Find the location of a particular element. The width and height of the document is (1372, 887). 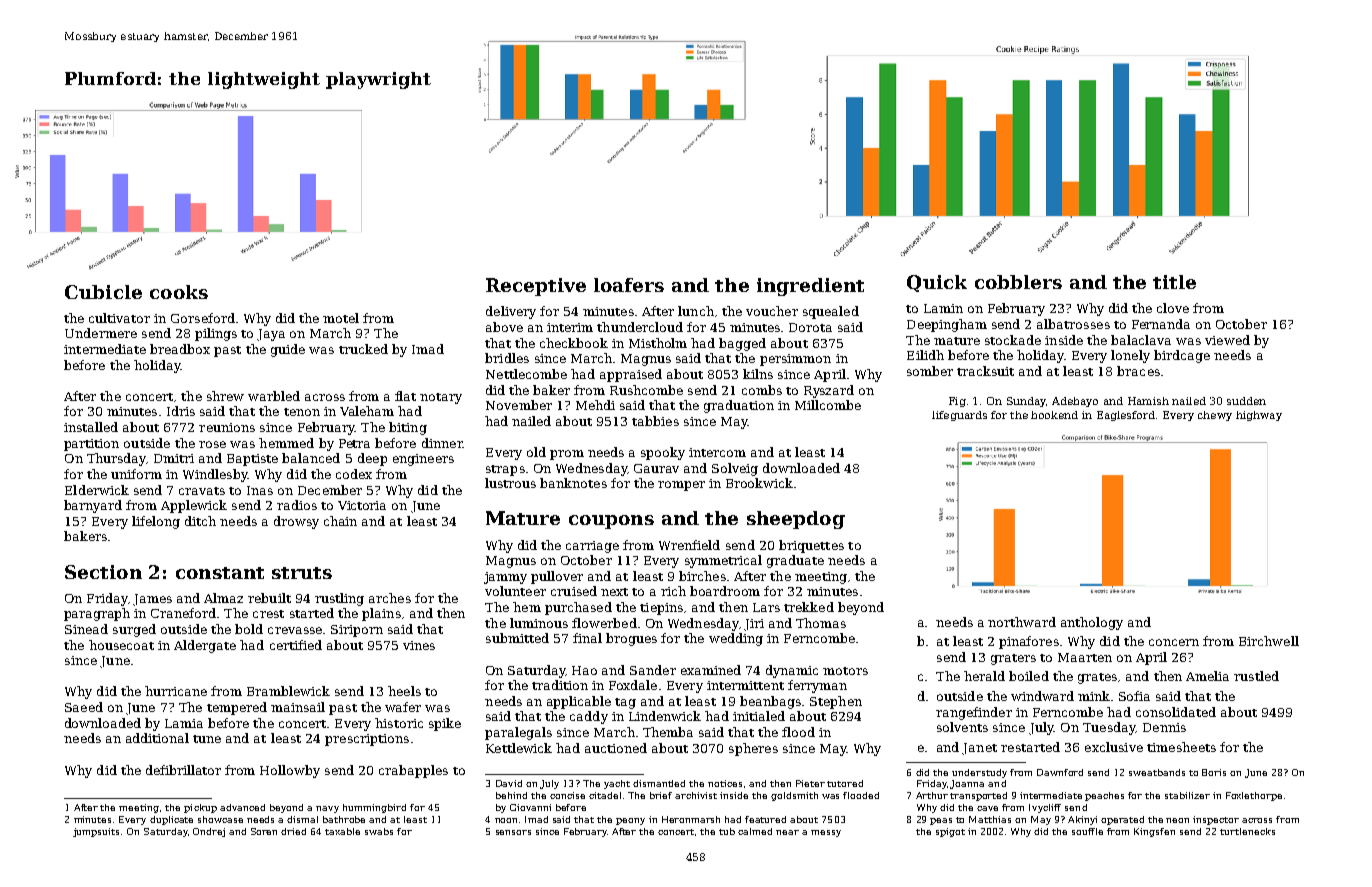

Ondrej is located at coordinates (209, 832).
